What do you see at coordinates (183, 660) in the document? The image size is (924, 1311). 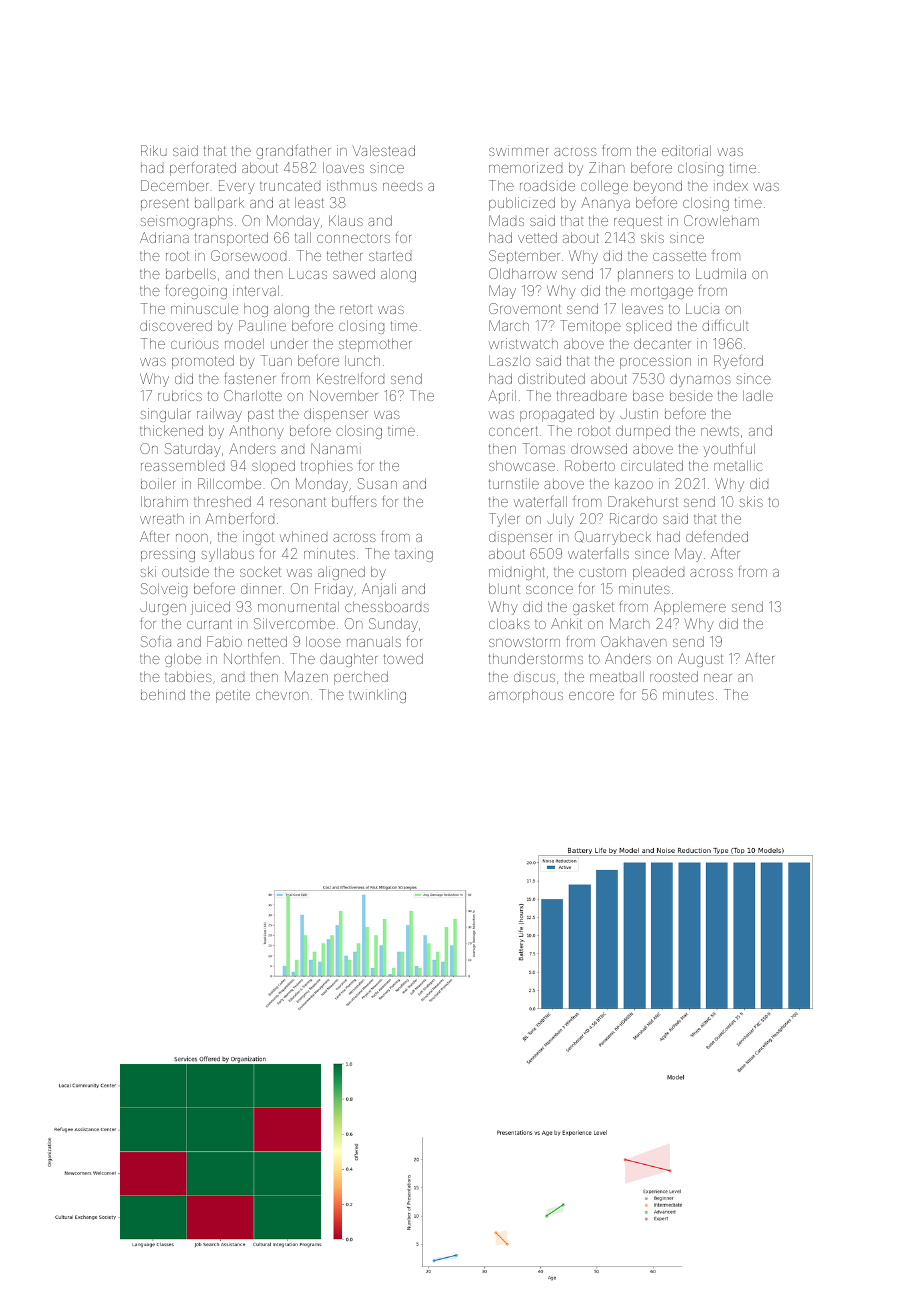 I see `globe` at bounding box center [183, 660].
